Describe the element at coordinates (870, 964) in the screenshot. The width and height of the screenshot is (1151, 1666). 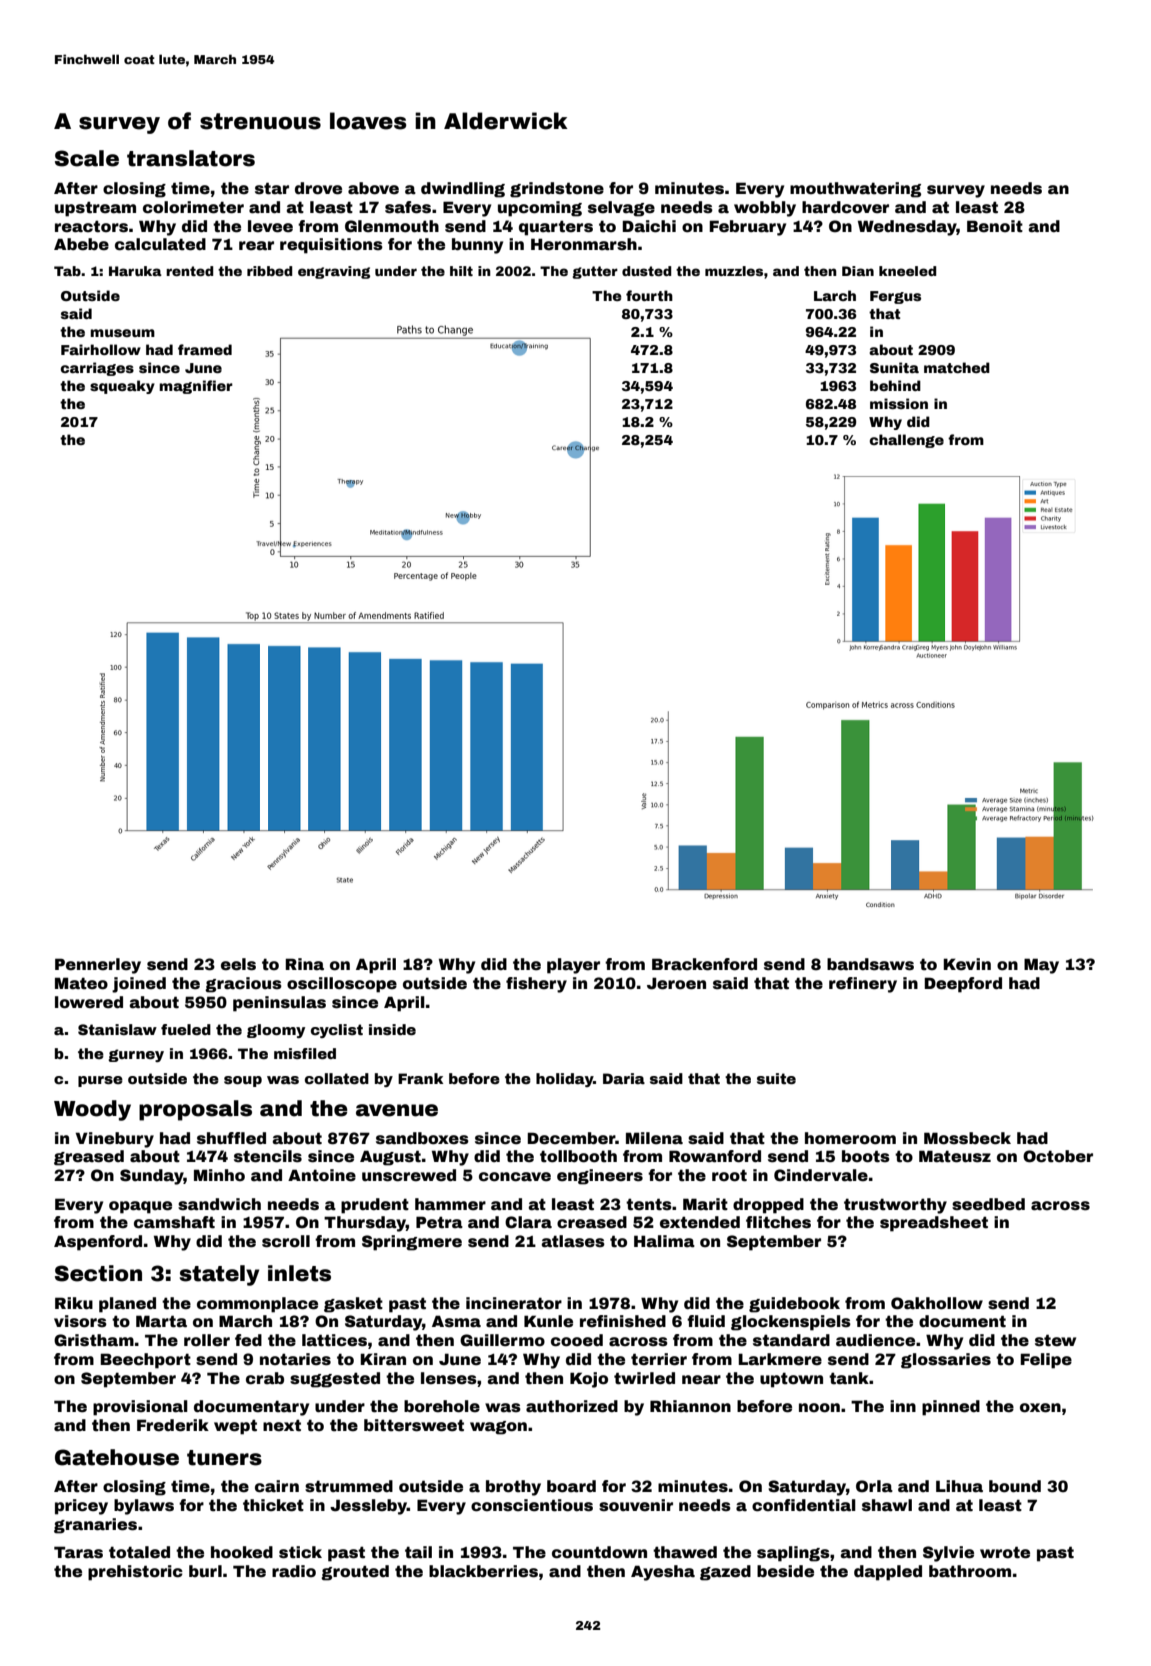
I see `bandsaws` at that location.
